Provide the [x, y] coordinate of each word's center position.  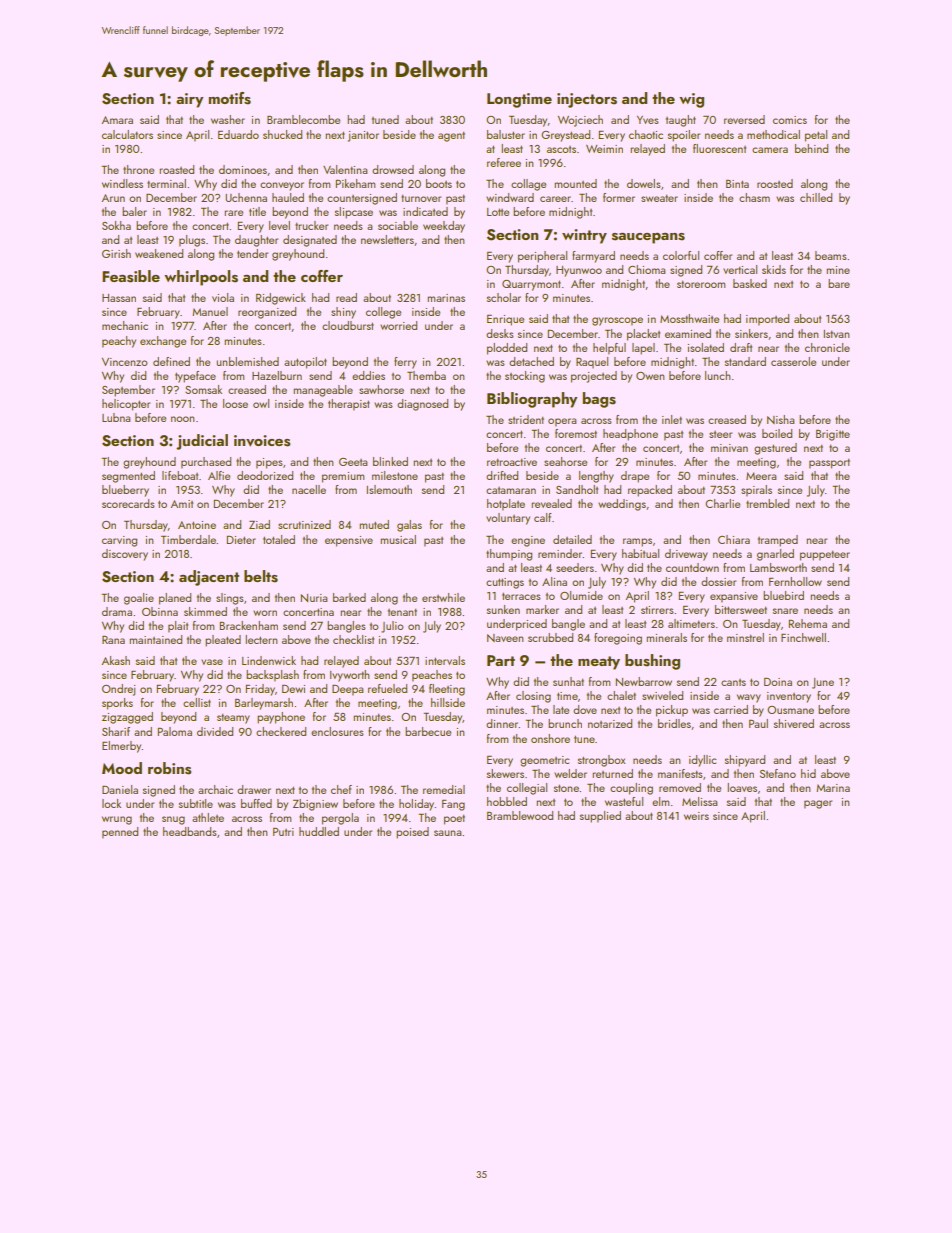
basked [750, 283]
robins [169, 768]
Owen [650, 376]
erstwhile [443, 597]
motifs [229, 98]
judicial [202, 442]
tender [252, 253]
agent [451, 136]
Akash [115, 660]
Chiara [734, 539]
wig [691, 100]
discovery [125, 555]
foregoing [618, 639]
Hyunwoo [579, 271]
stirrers [657, 610]
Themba [426, 375]
